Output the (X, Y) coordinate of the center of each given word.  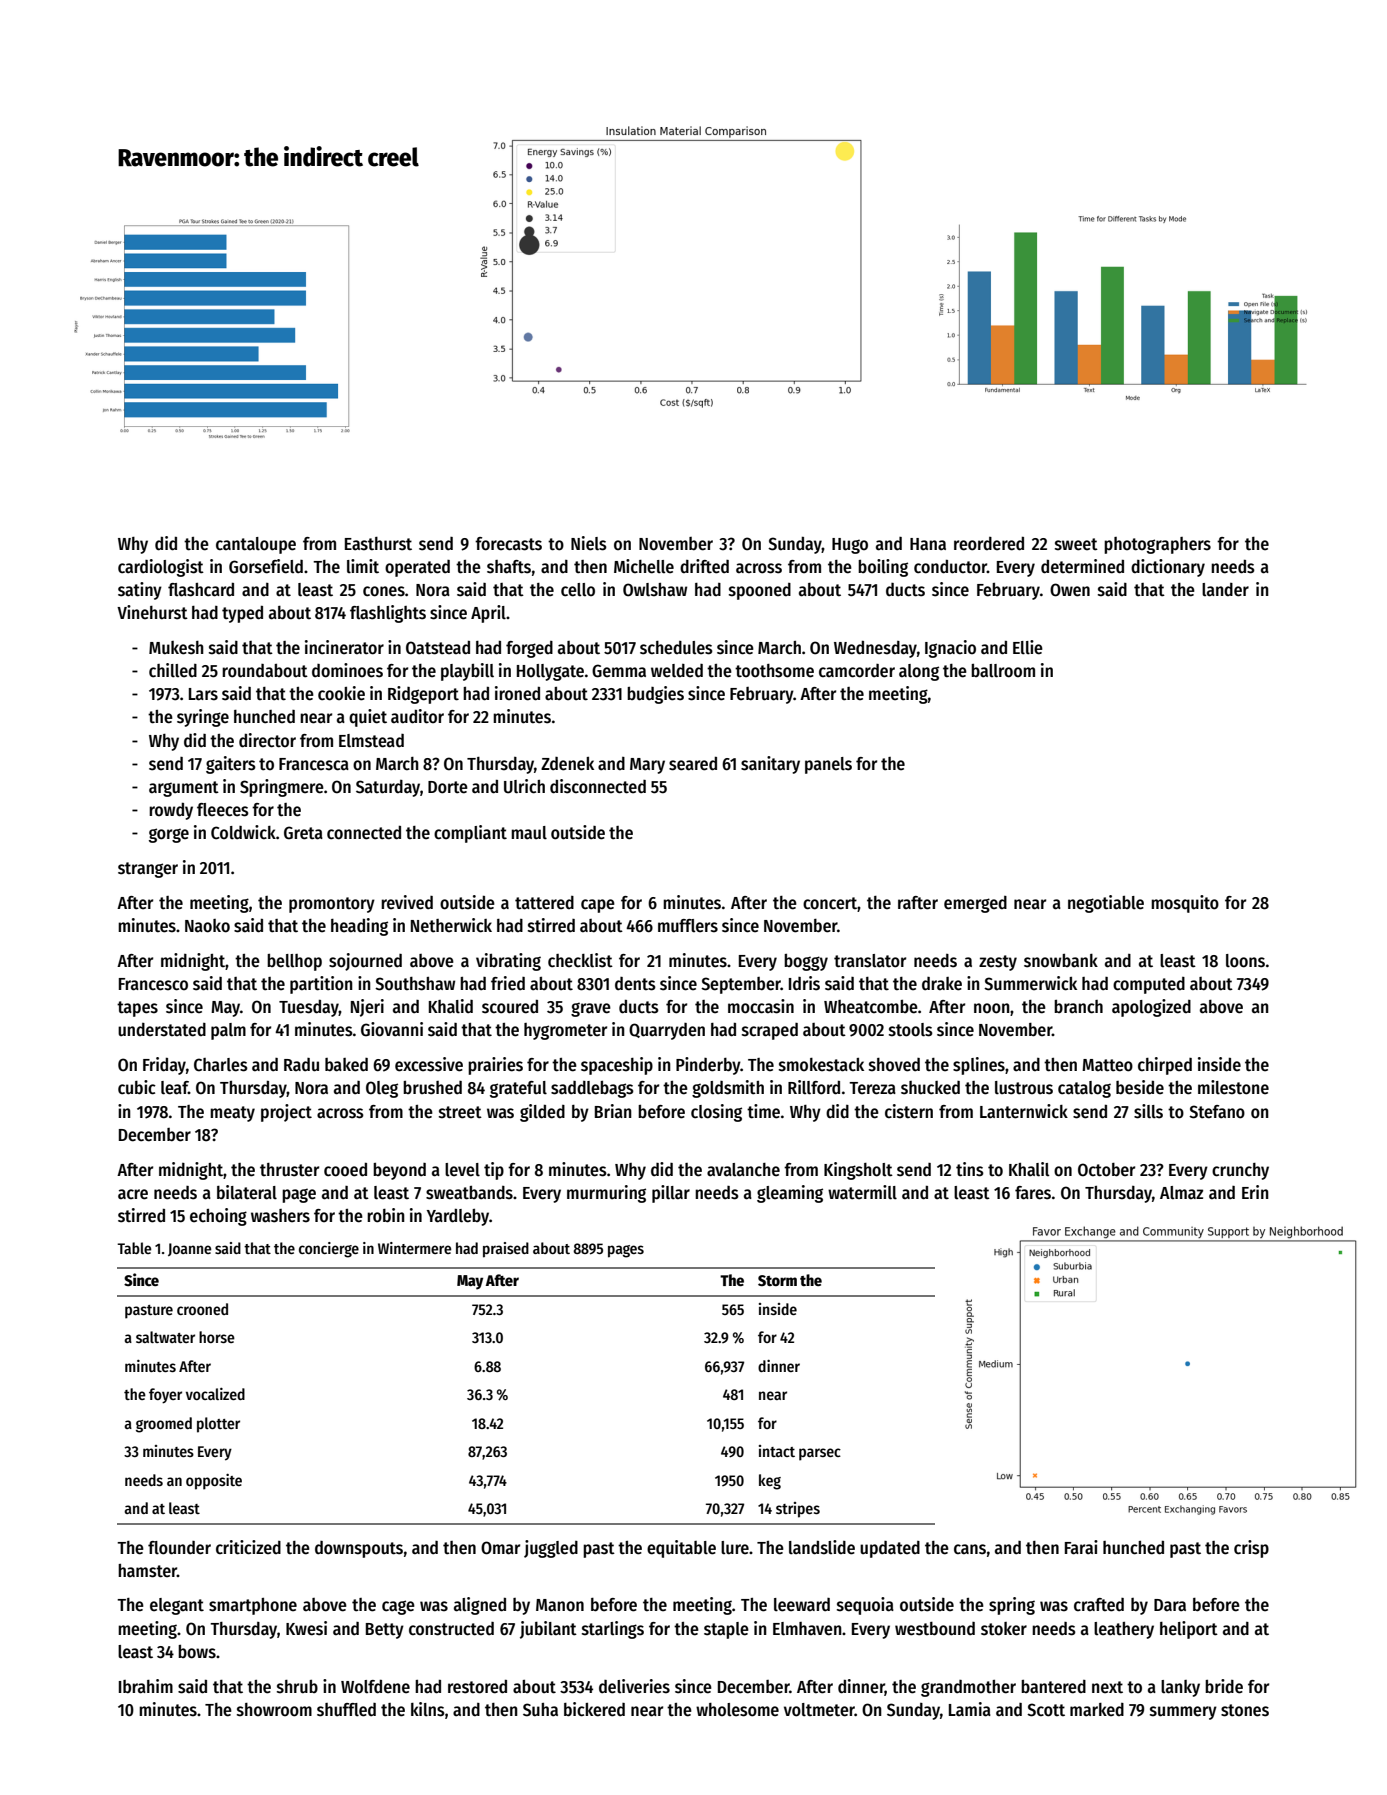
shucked (930, 1088)
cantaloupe (256, 545)
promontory (332, 905)
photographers (1157, 545)
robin (386, 1215)
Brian (613, 1111)
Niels (589, 543)
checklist (580, 960)
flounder (179, 1548)
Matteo (1107, 1065)
